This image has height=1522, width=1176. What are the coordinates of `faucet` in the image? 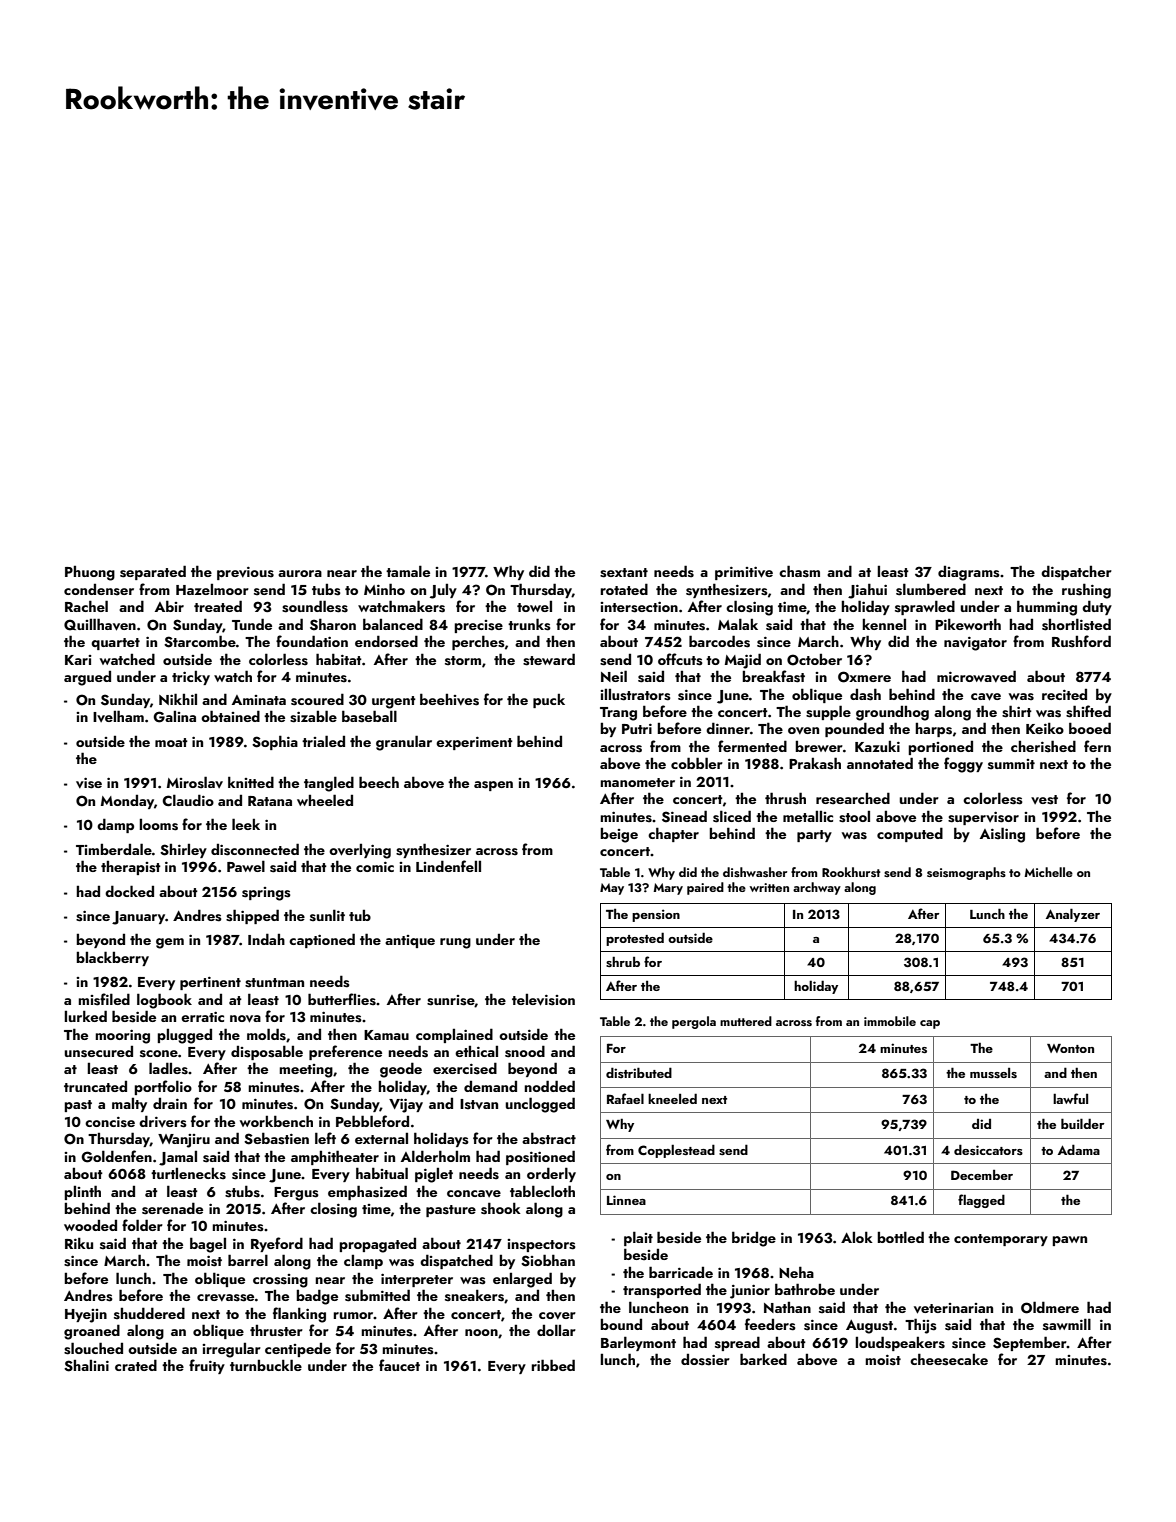 It's located at (399, 1365).
